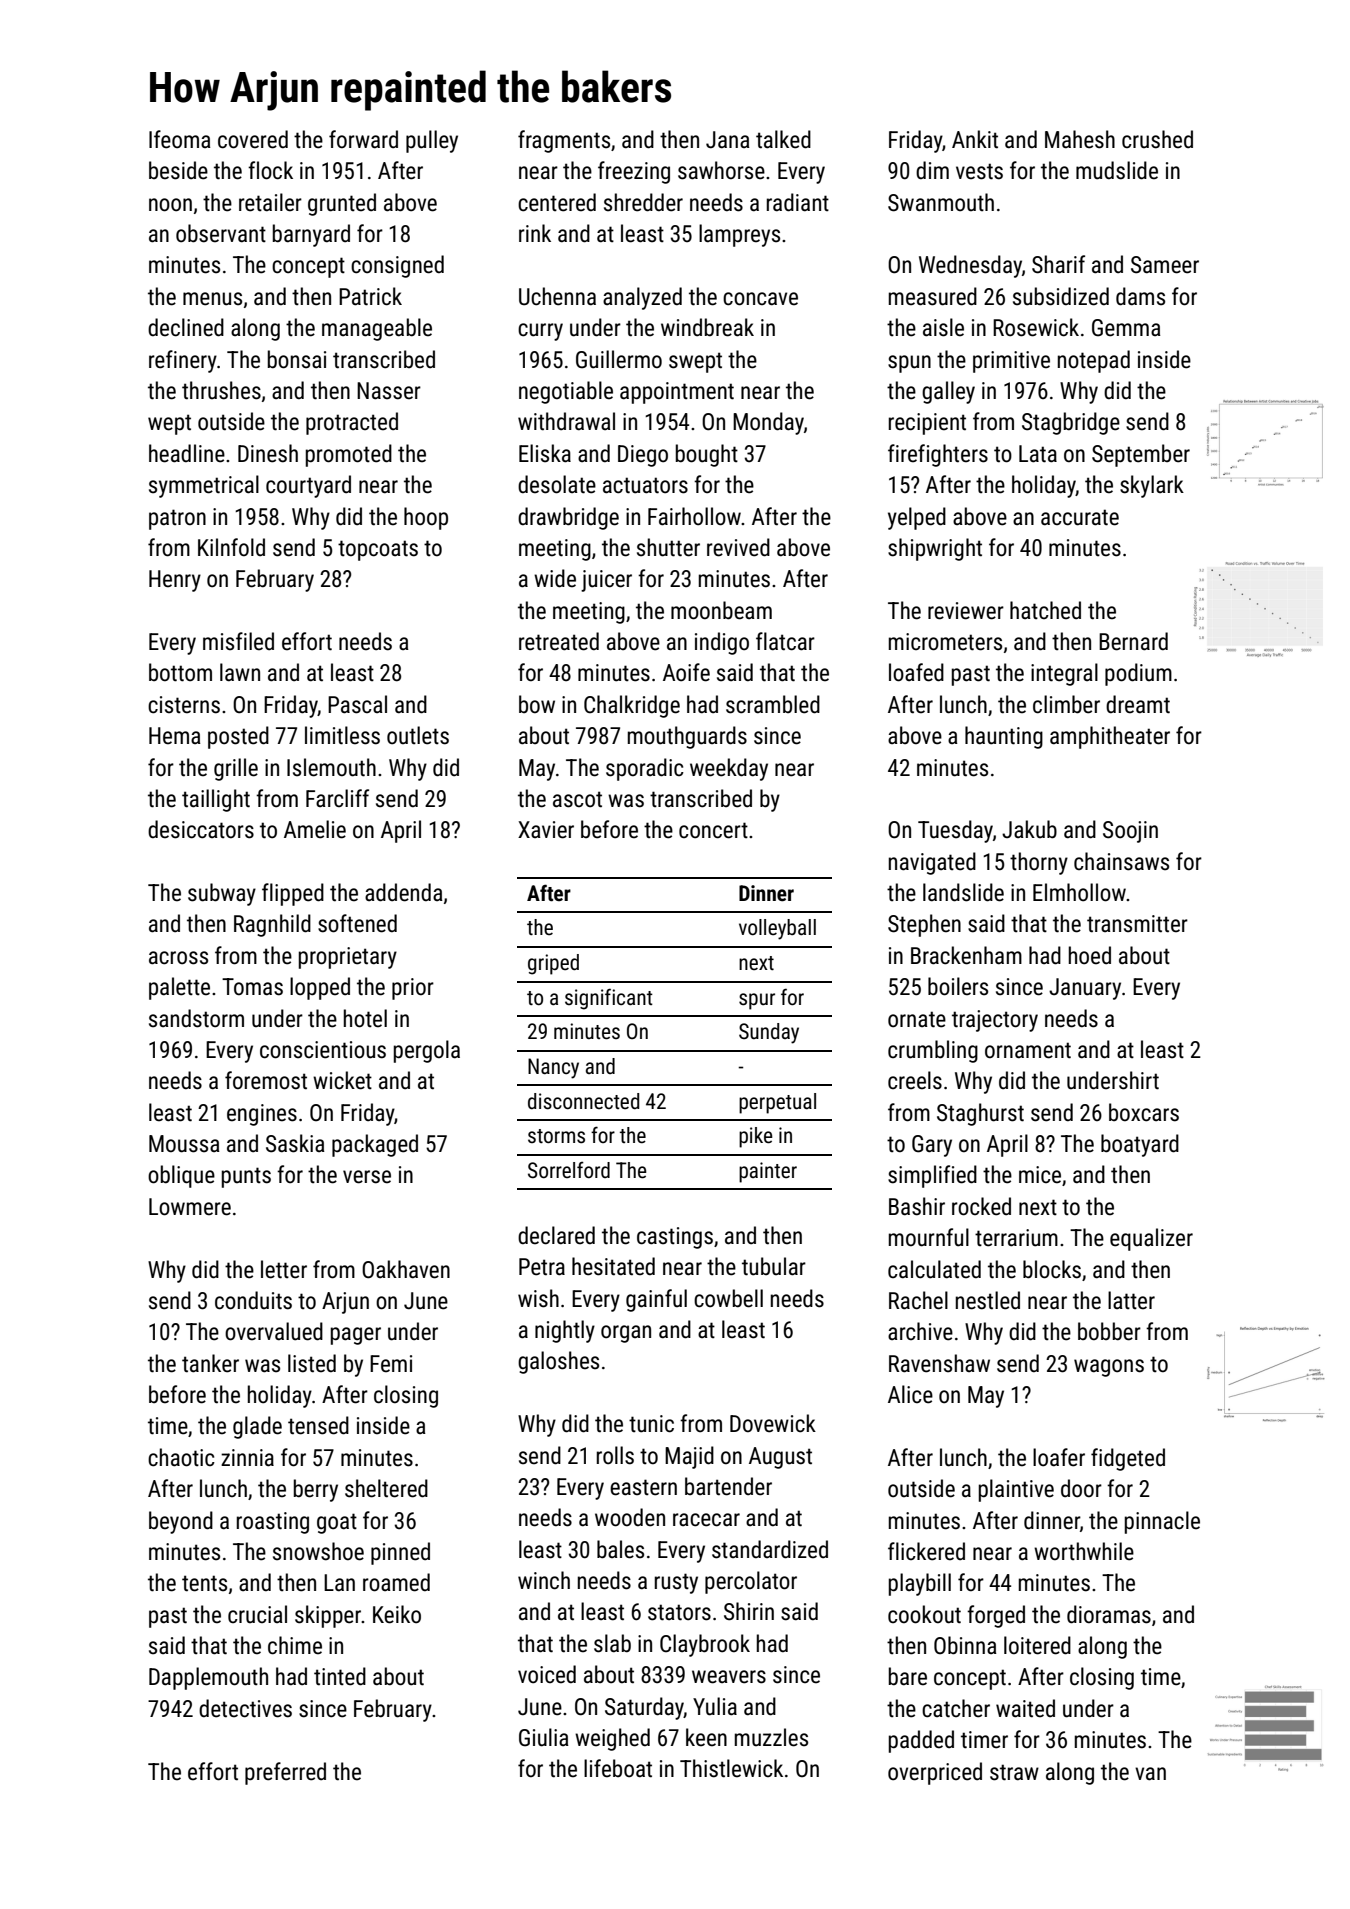 Image resolution: width=1350 pixels, height=1909 pixels. What do you see at coordinates (538, 1298) in the page?
I see `wish` at bounding box center [538, 1298].
